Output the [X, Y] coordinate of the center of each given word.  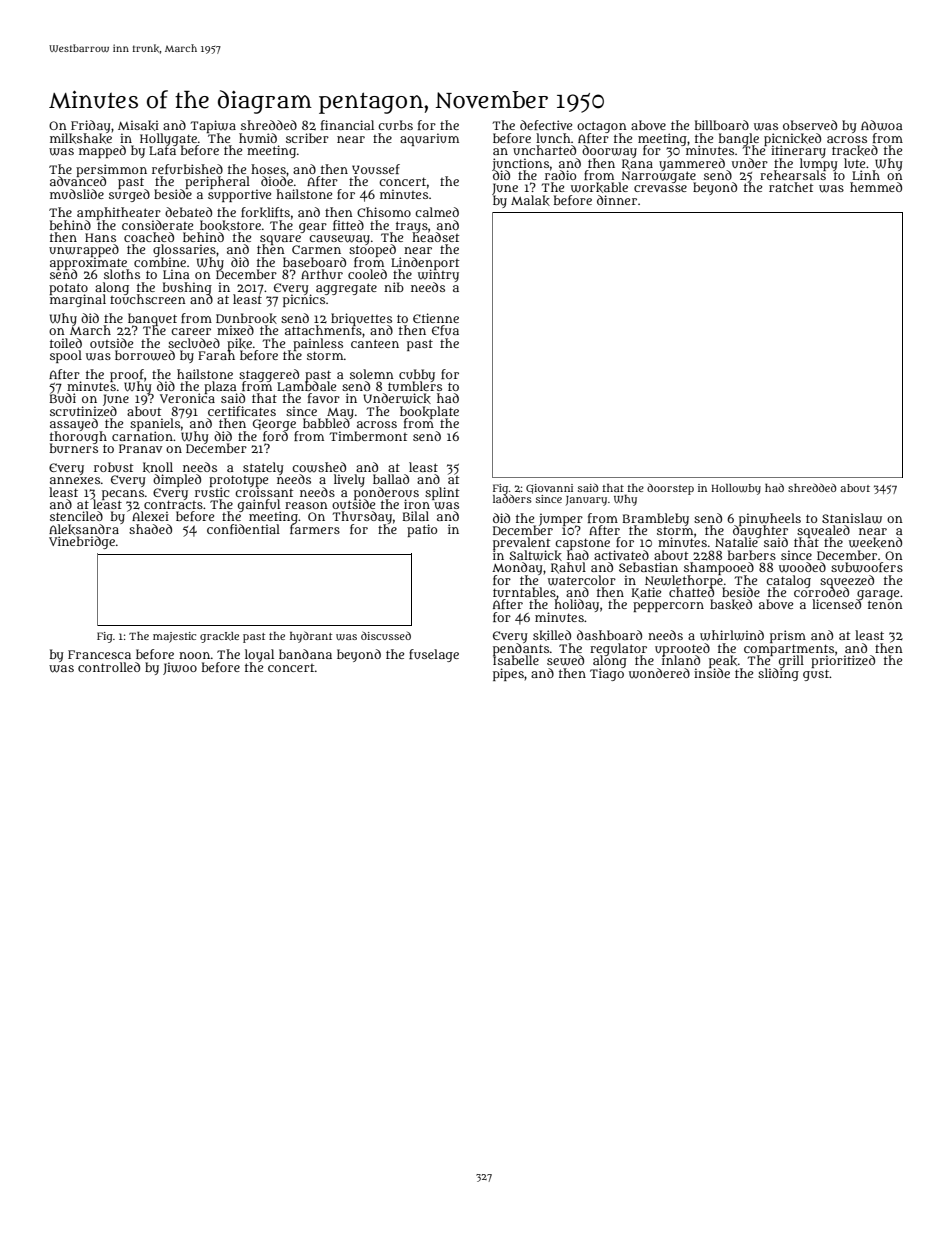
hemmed [876, 187]
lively [349, 480]
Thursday [362, 517]
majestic [174, 637]
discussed [386, 635]
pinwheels [770, 519]
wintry [438, 276]
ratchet [791, 187]
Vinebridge [82, 542]
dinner [617, 200]
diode [277, 181]
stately [263, 468]
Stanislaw [852, 518]
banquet [152, 319]
